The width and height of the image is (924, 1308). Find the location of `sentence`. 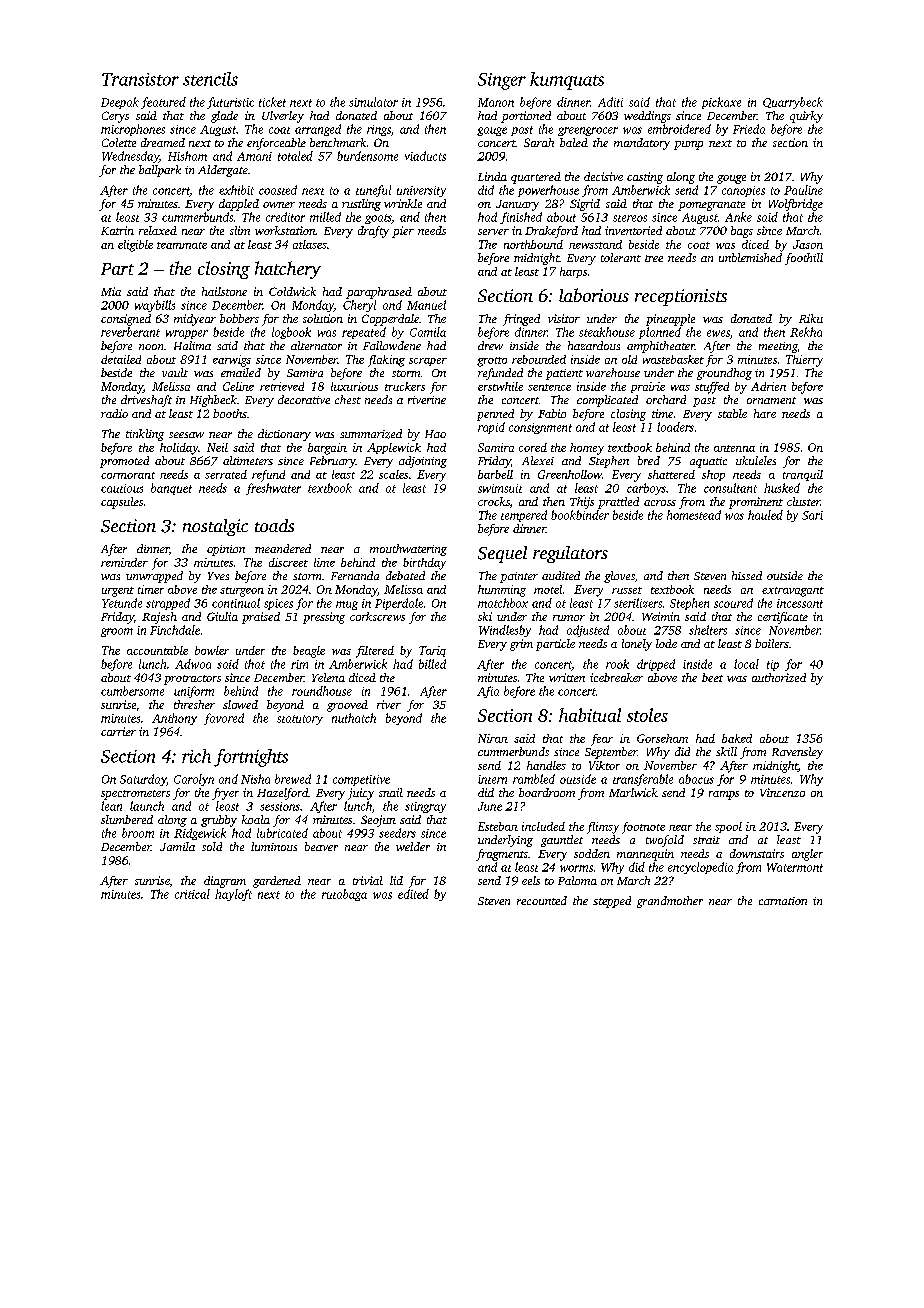

sentence is located at coordinates (549, 387).
